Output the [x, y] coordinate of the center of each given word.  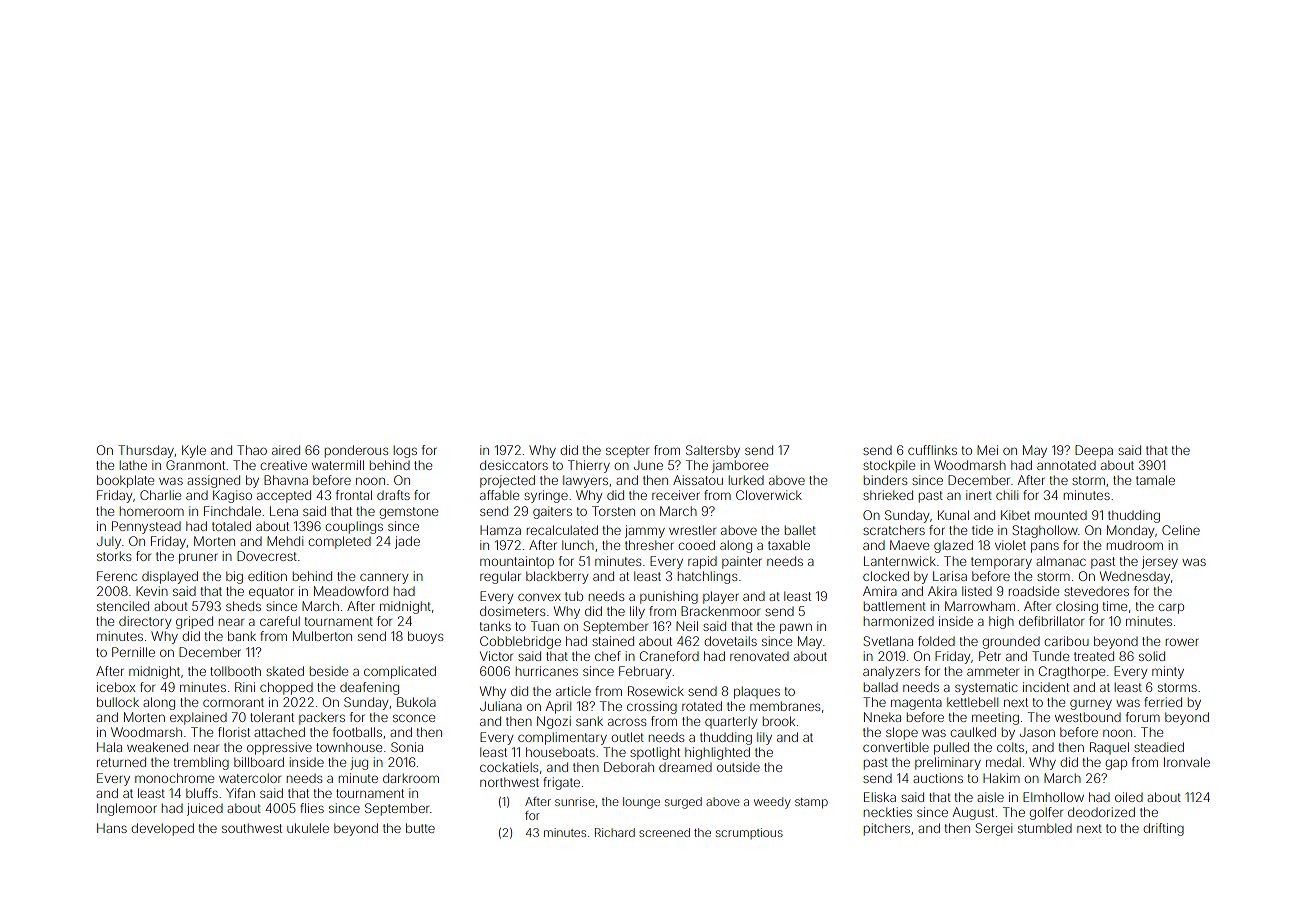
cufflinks [932, 450]
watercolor [250, 778]
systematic [986, 688]
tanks [495, 626]
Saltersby [713, 451]
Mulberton [322, 636]
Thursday [146, 451]
